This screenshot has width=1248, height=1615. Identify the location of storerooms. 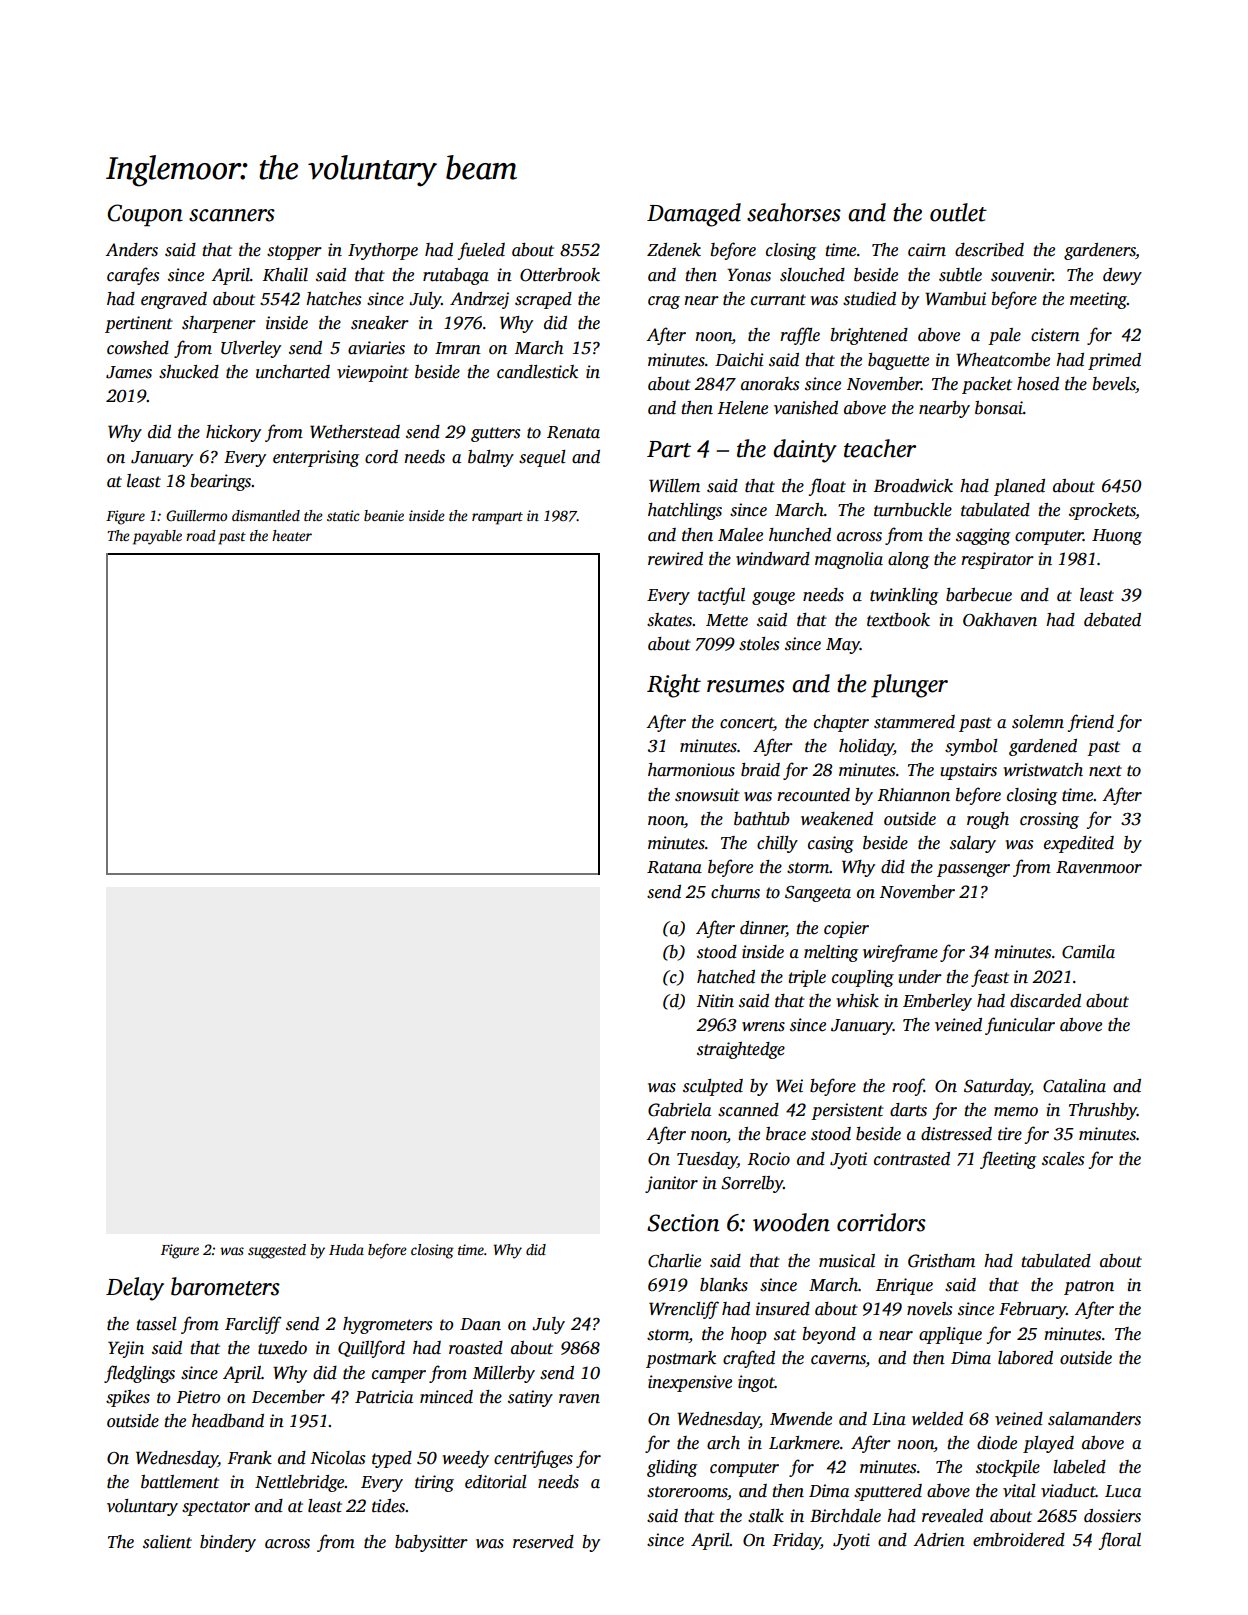
(687, 1493).
